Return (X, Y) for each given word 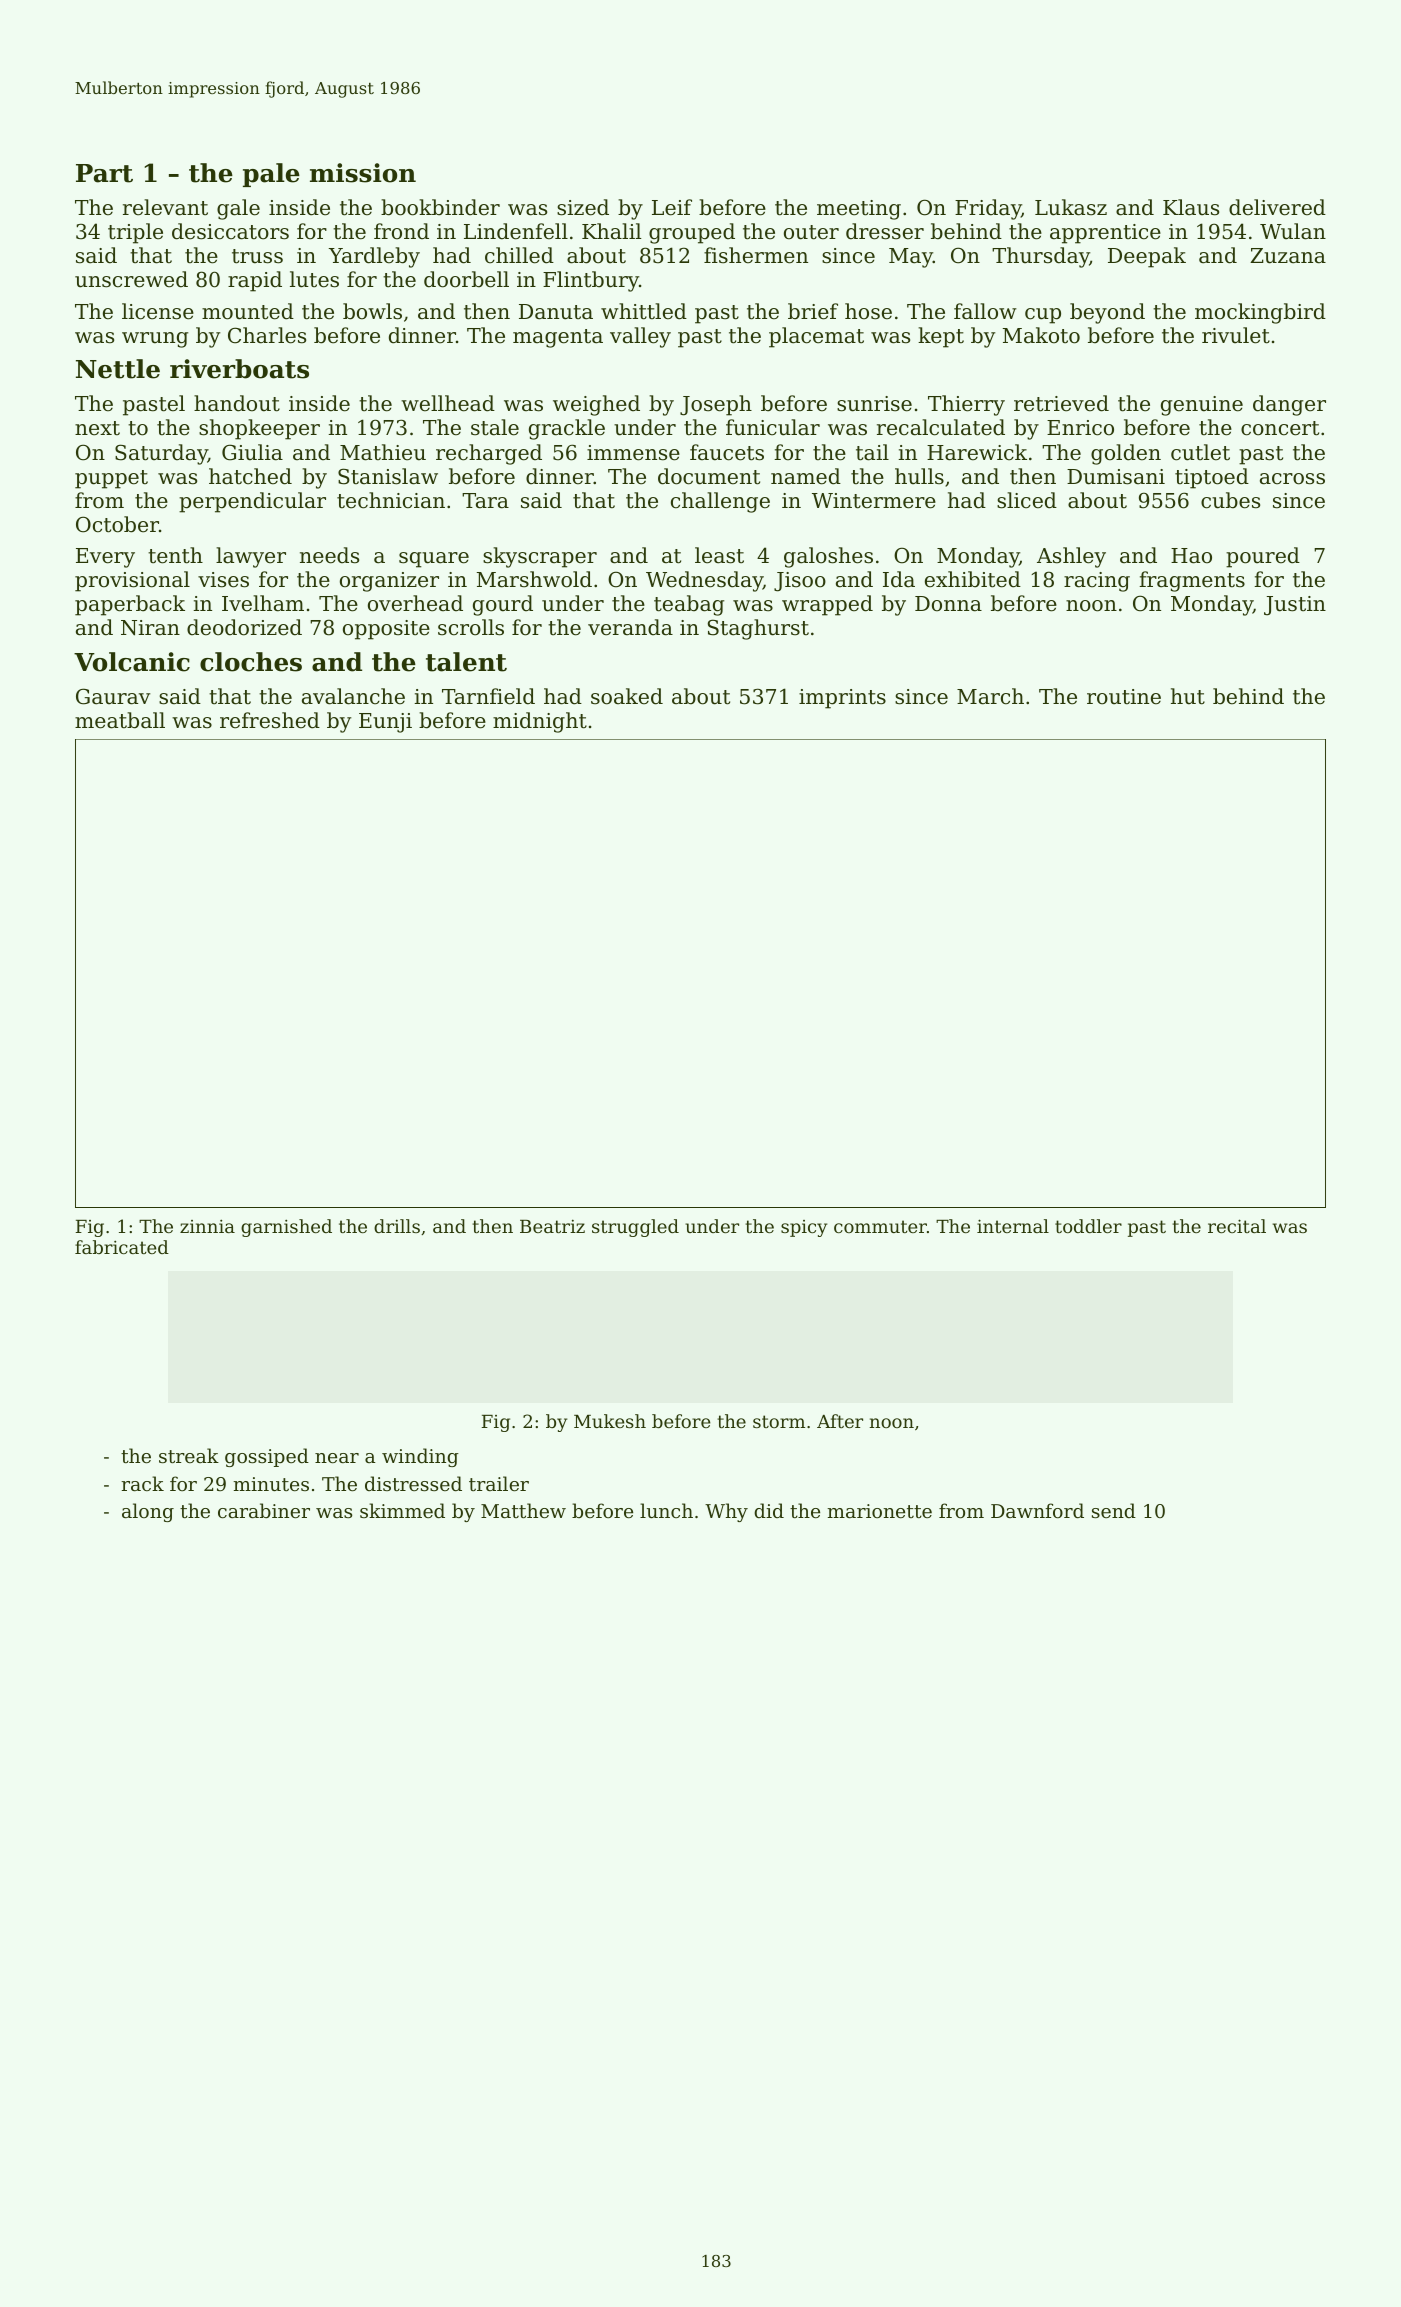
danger (1289, 405)
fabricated (122, 1247)
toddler (1088, 1226)
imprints (842, 699)
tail (872, 452)
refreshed (270, 720)
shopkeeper (259, 429)
